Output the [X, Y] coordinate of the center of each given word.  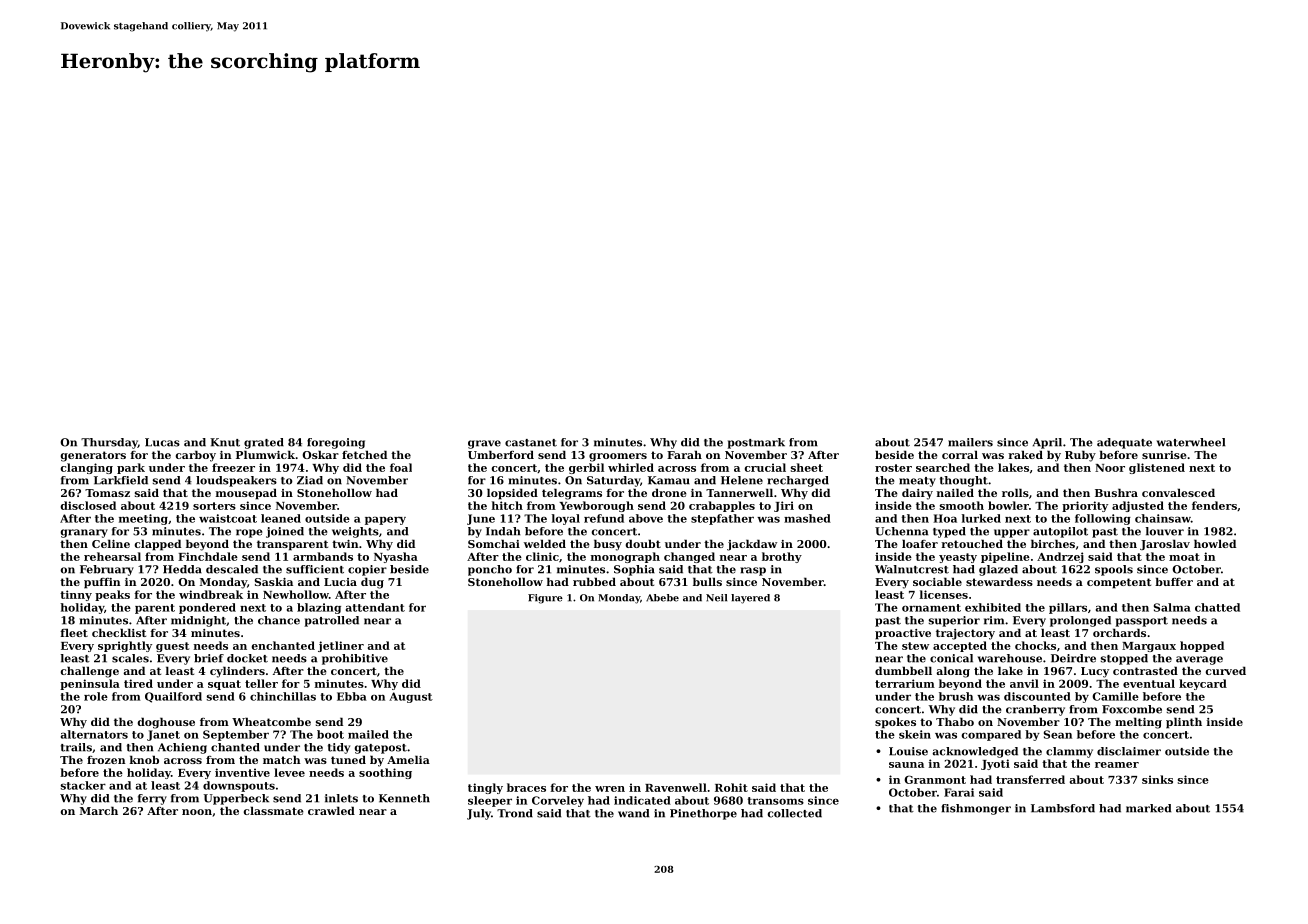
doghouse [166, 723]
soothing [385, 773]
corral [960, 454]
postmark [756, 443]
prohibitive [355, 659]
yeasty [958, 558]
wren [610, 789]
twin [345, 544]
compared [991, 735]
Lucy [1095, 672]
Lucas [162, 442]
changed [689, 557]
